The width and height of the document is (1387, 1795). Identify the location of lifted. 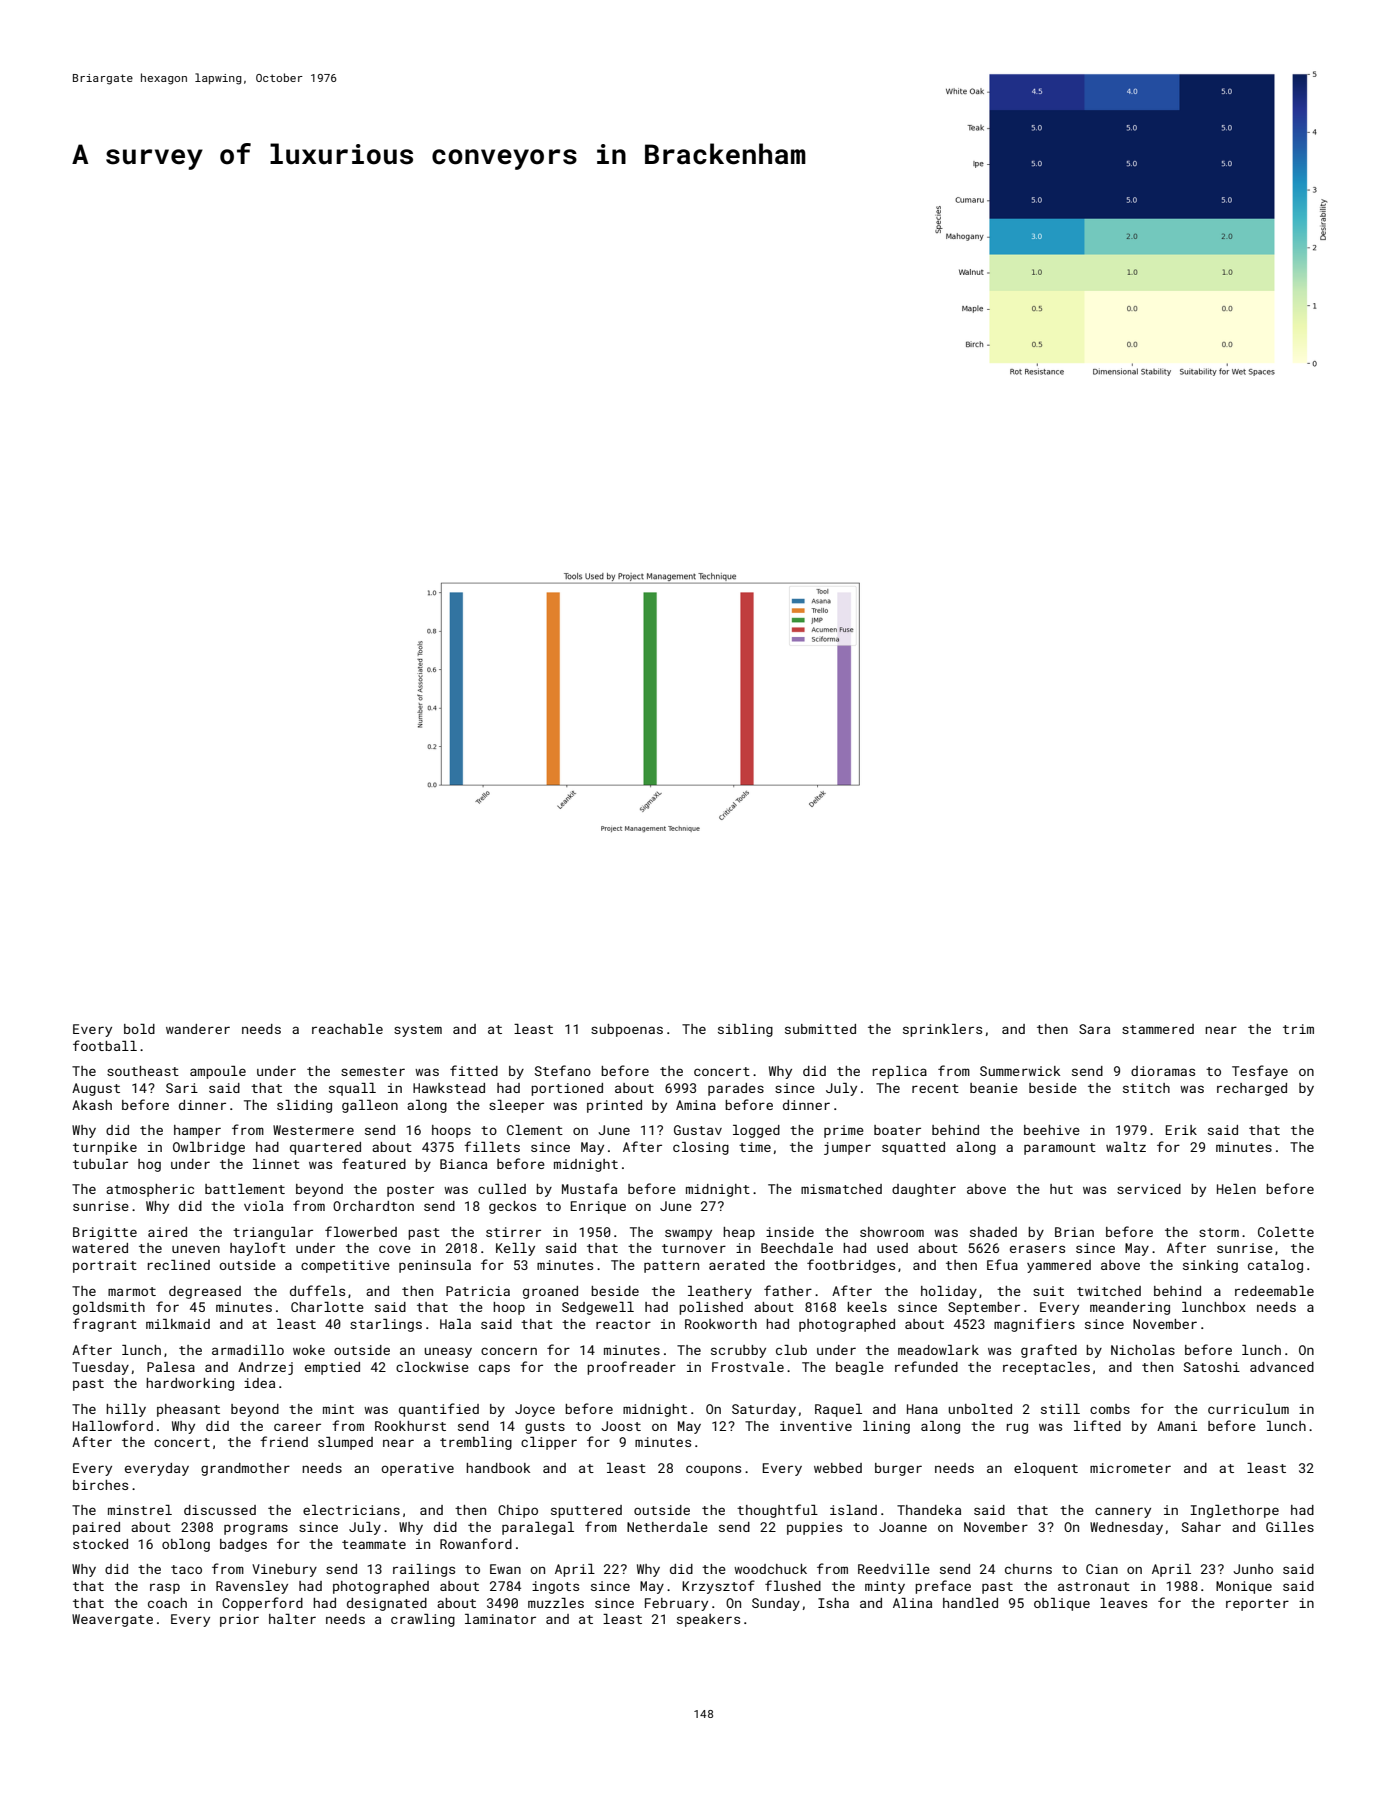
(1097, 1425).
